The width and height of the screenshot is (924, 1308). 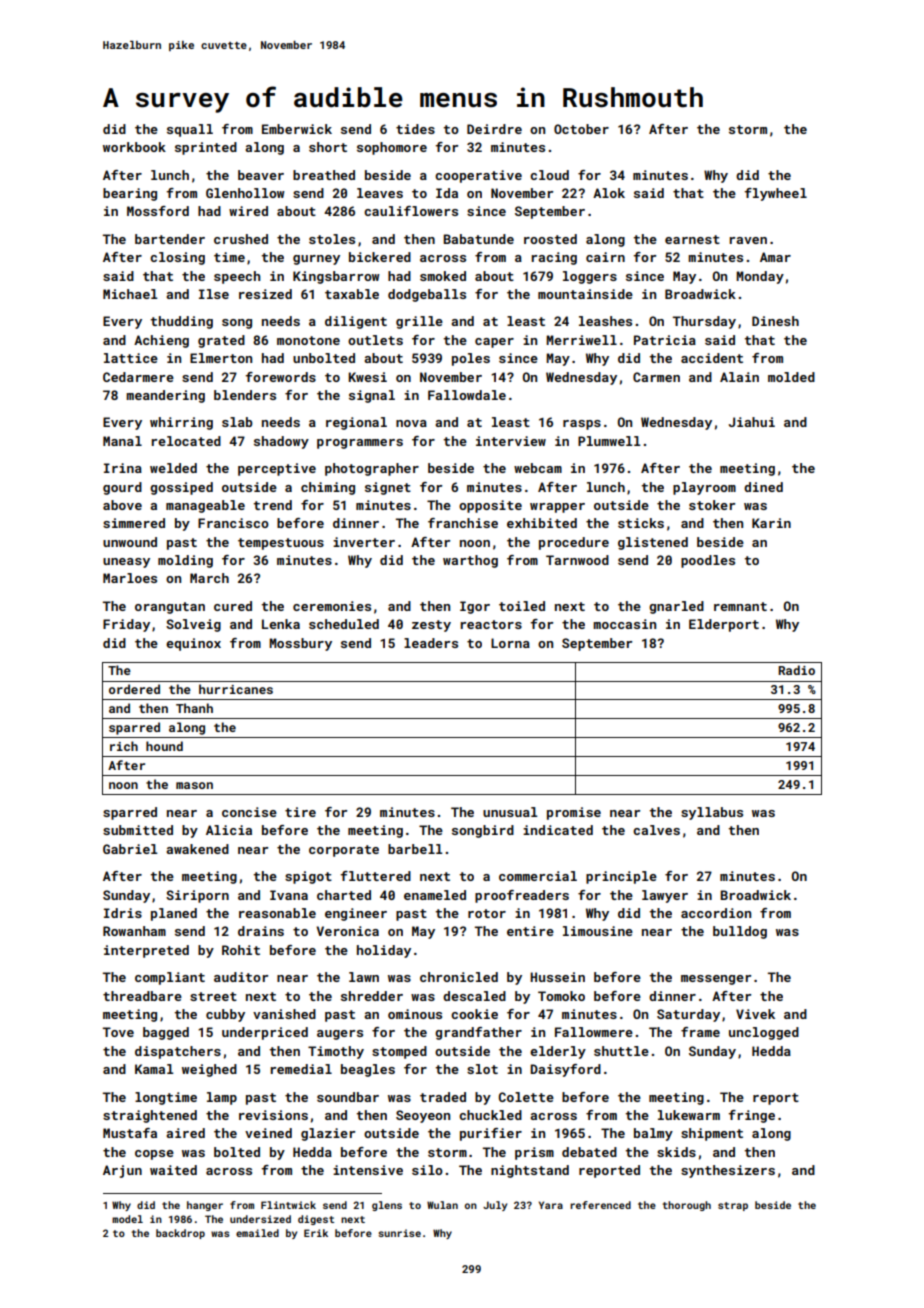 What do you see at coordinates (431, 643) in the screenshot?
I see `leaders` at bounding box center [431, 643].
